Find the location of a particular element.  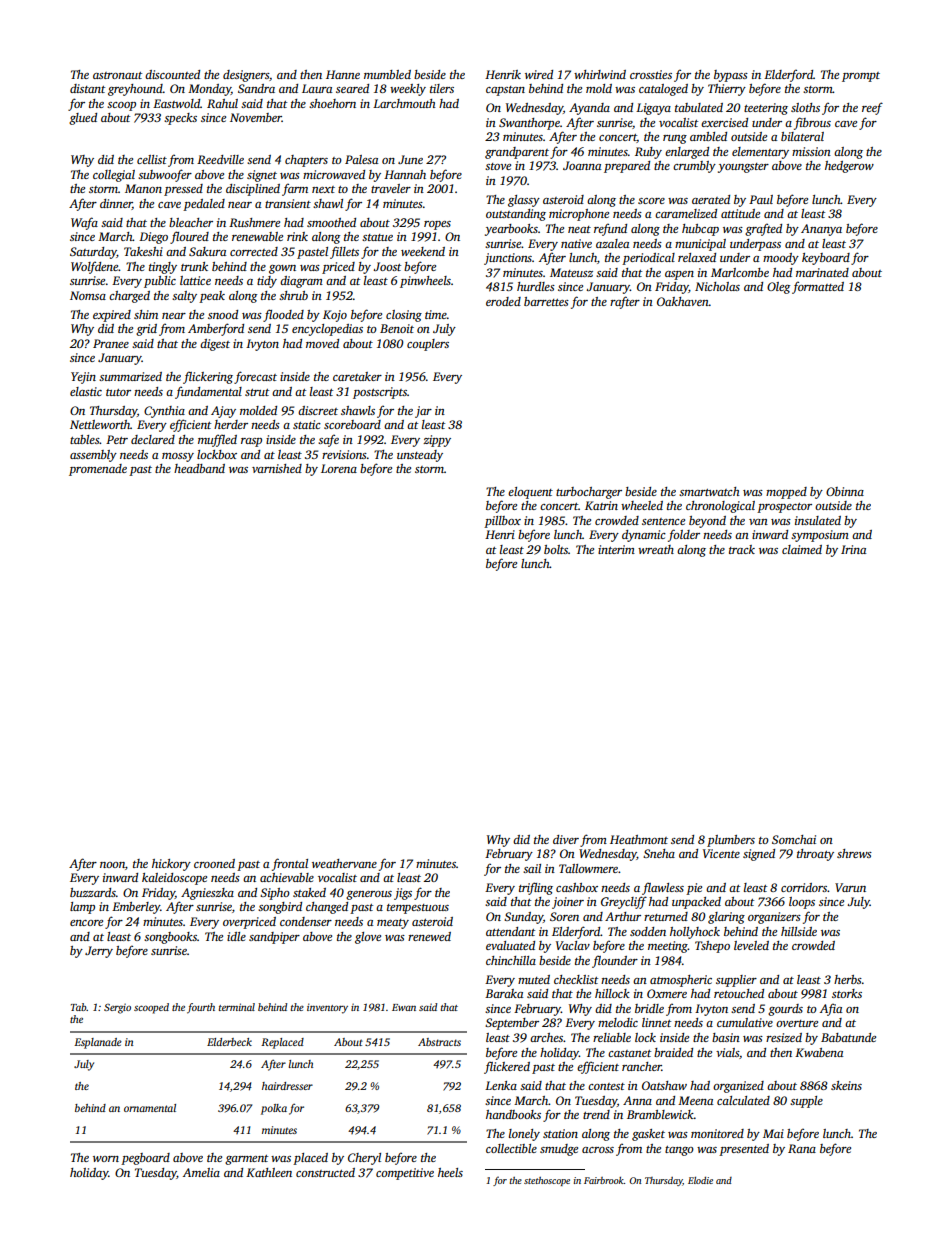

Ewan is located at coordinates (404, 1007).
